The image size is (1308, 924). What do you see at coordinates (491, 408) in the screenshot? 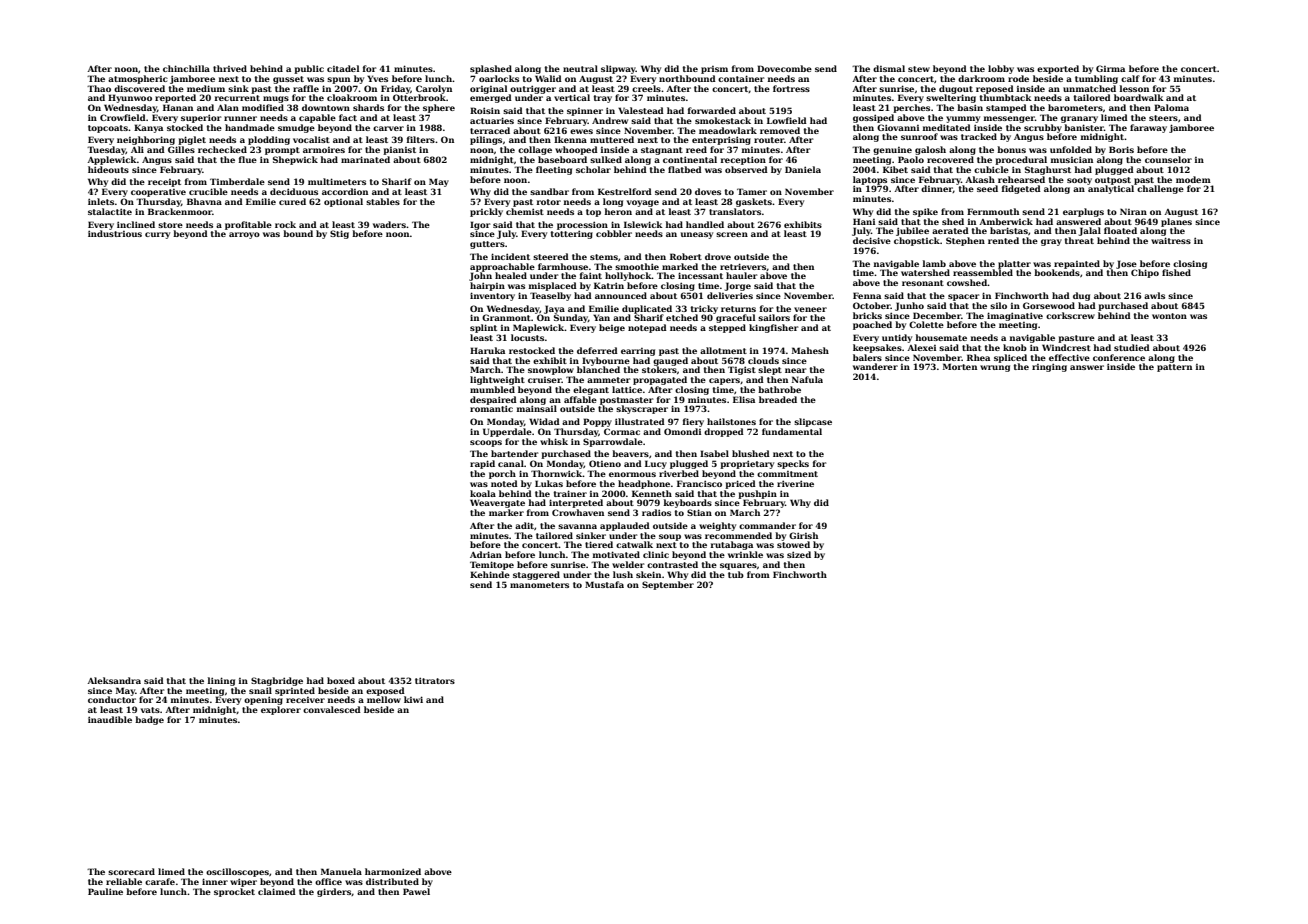
I see `romantic` at bounding box center [491, 408].
